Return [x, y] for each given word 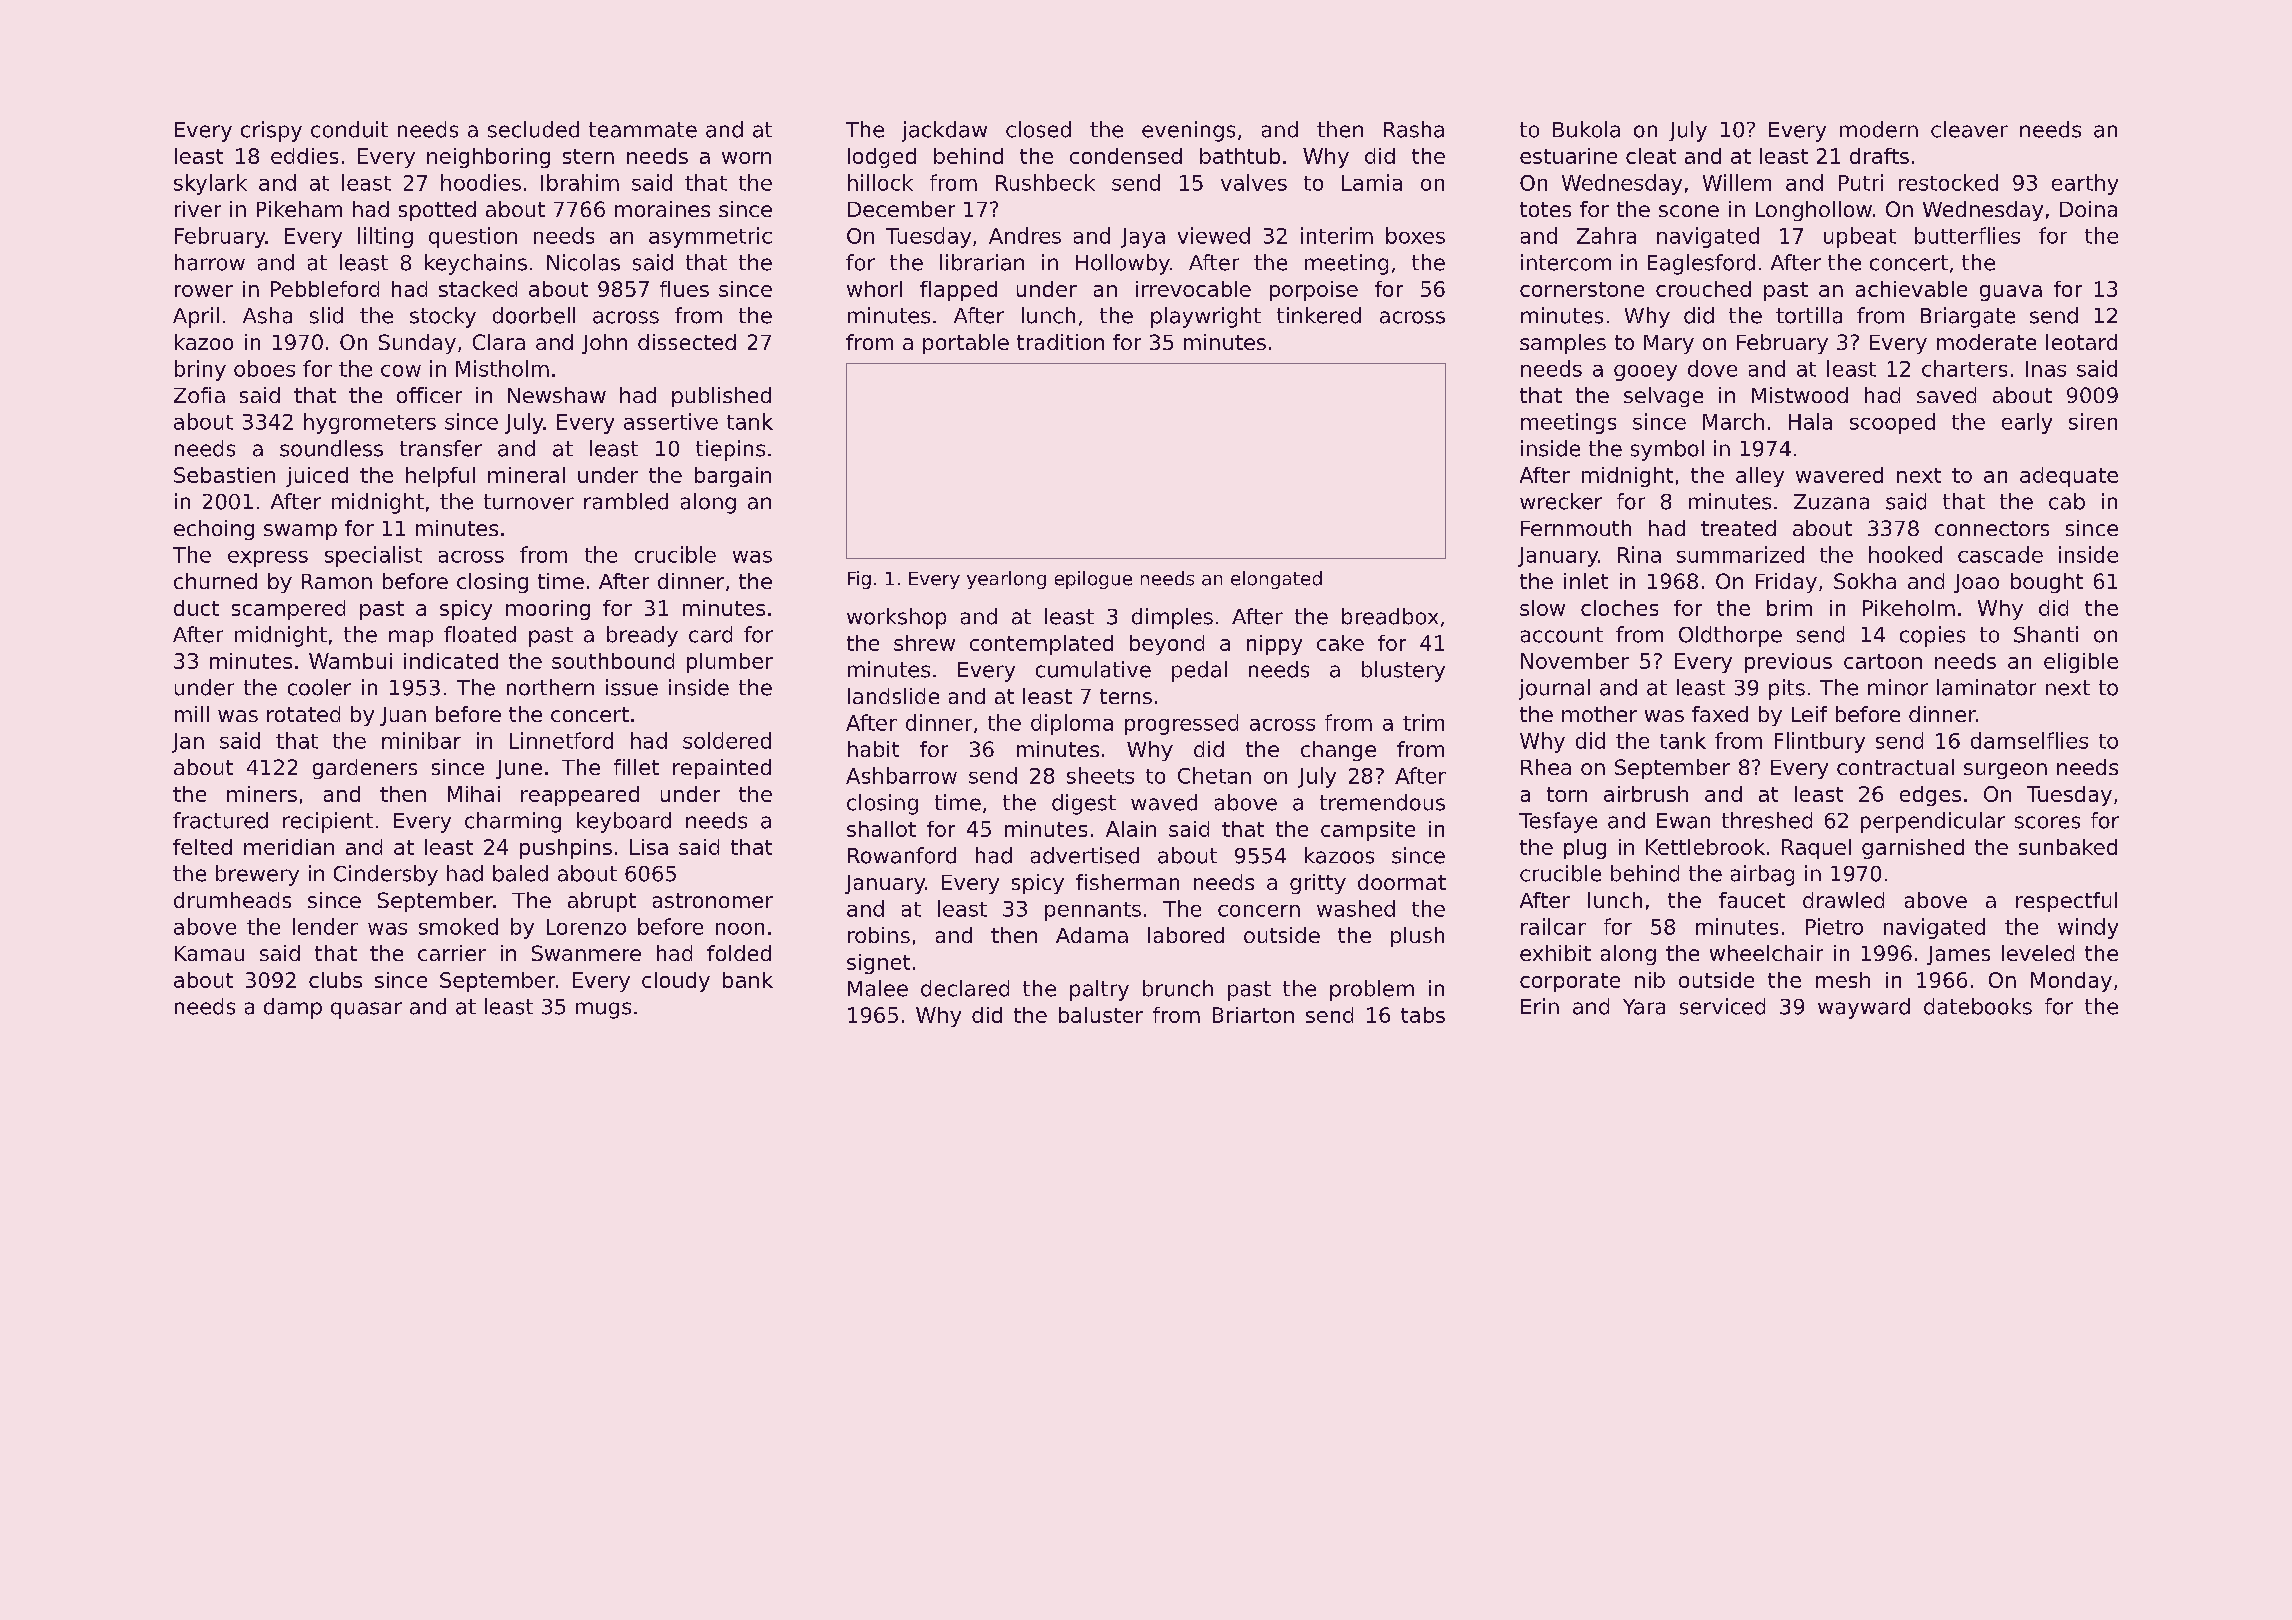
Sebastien [224, 475]
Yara [1644, 1007]
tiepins [730, 450]
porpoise [1314, 291]
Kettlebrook [1705, 847]
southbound [613, 661]
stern [588, 156]
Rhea [1546, 767]
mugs [603, 1010]
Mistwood [1800, 395]
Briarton [1253, 1015]
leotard [2081, 342]
